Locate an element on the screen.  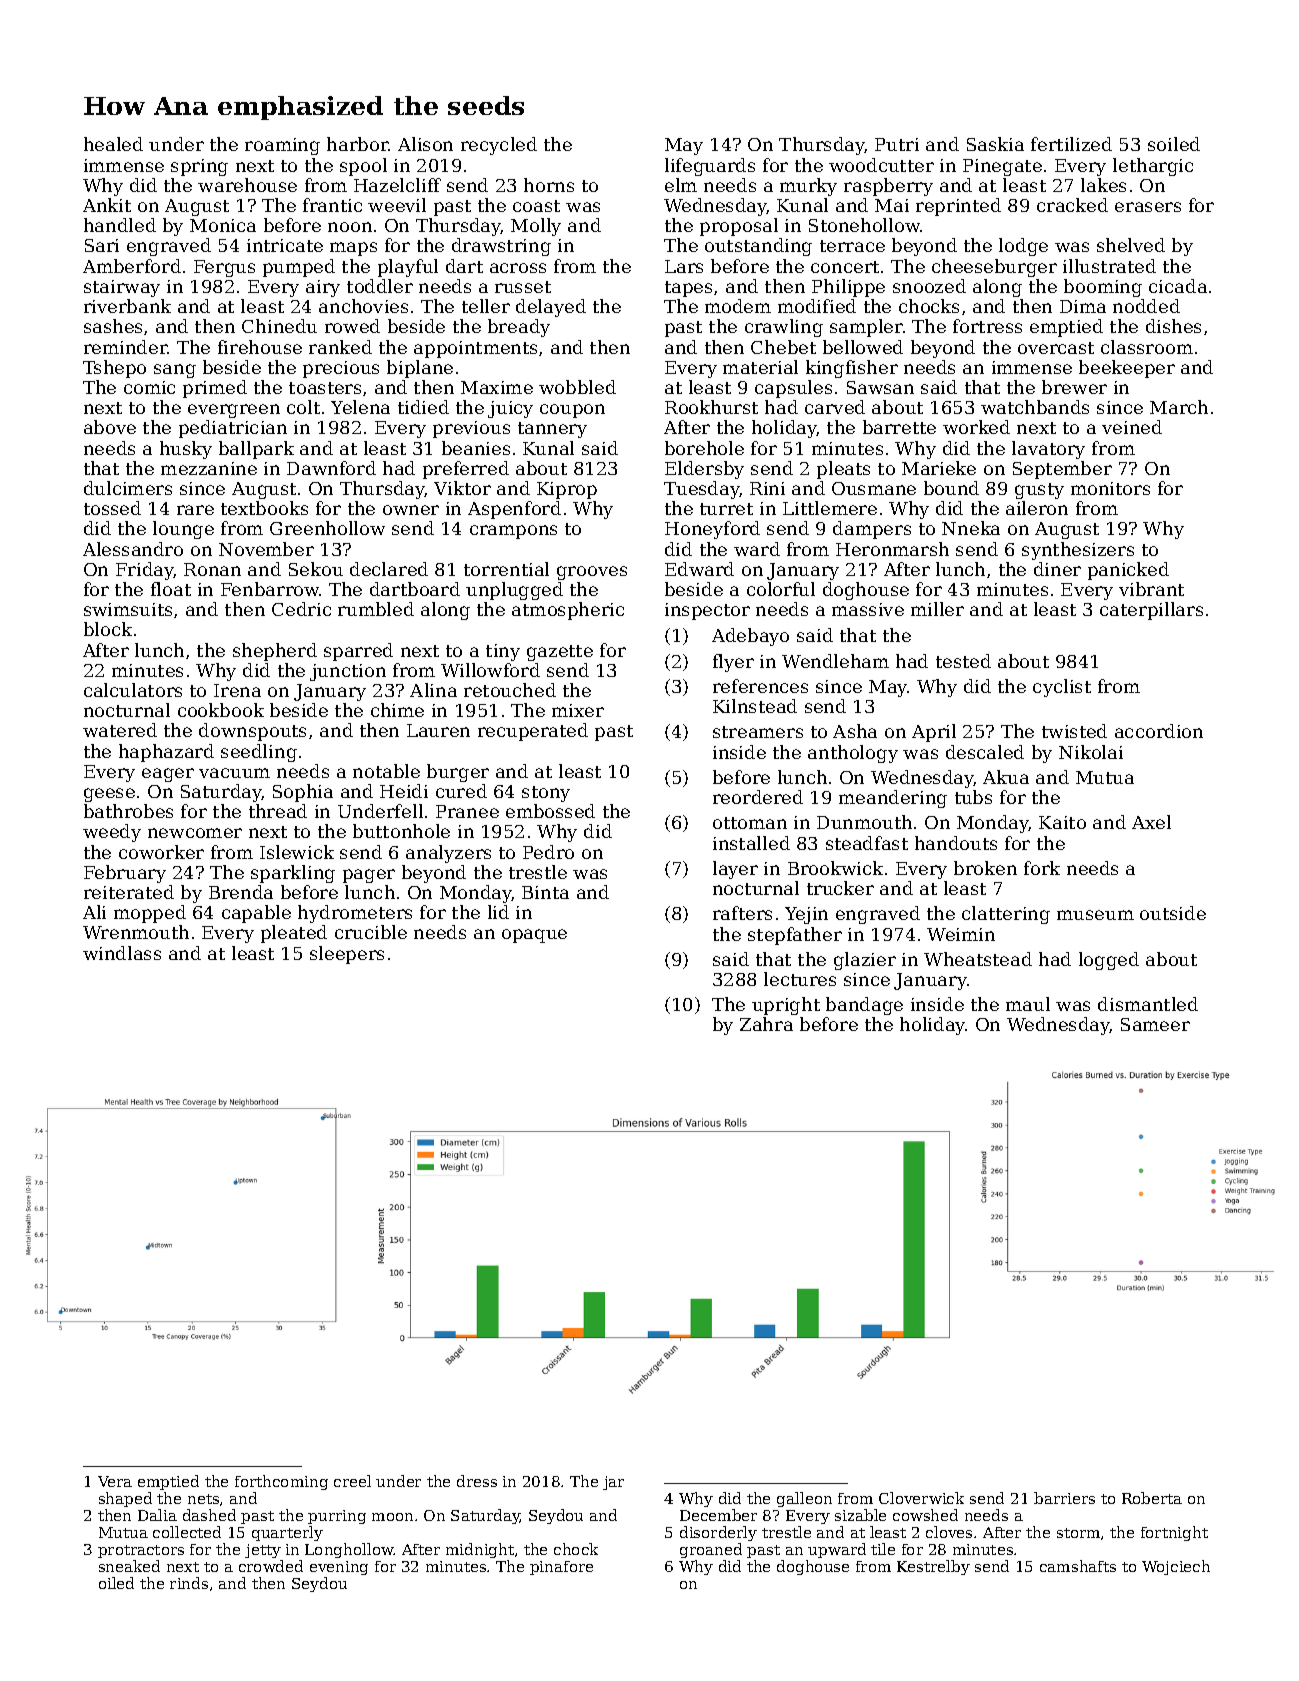
lodge is located at coordinates (1023, 247).
